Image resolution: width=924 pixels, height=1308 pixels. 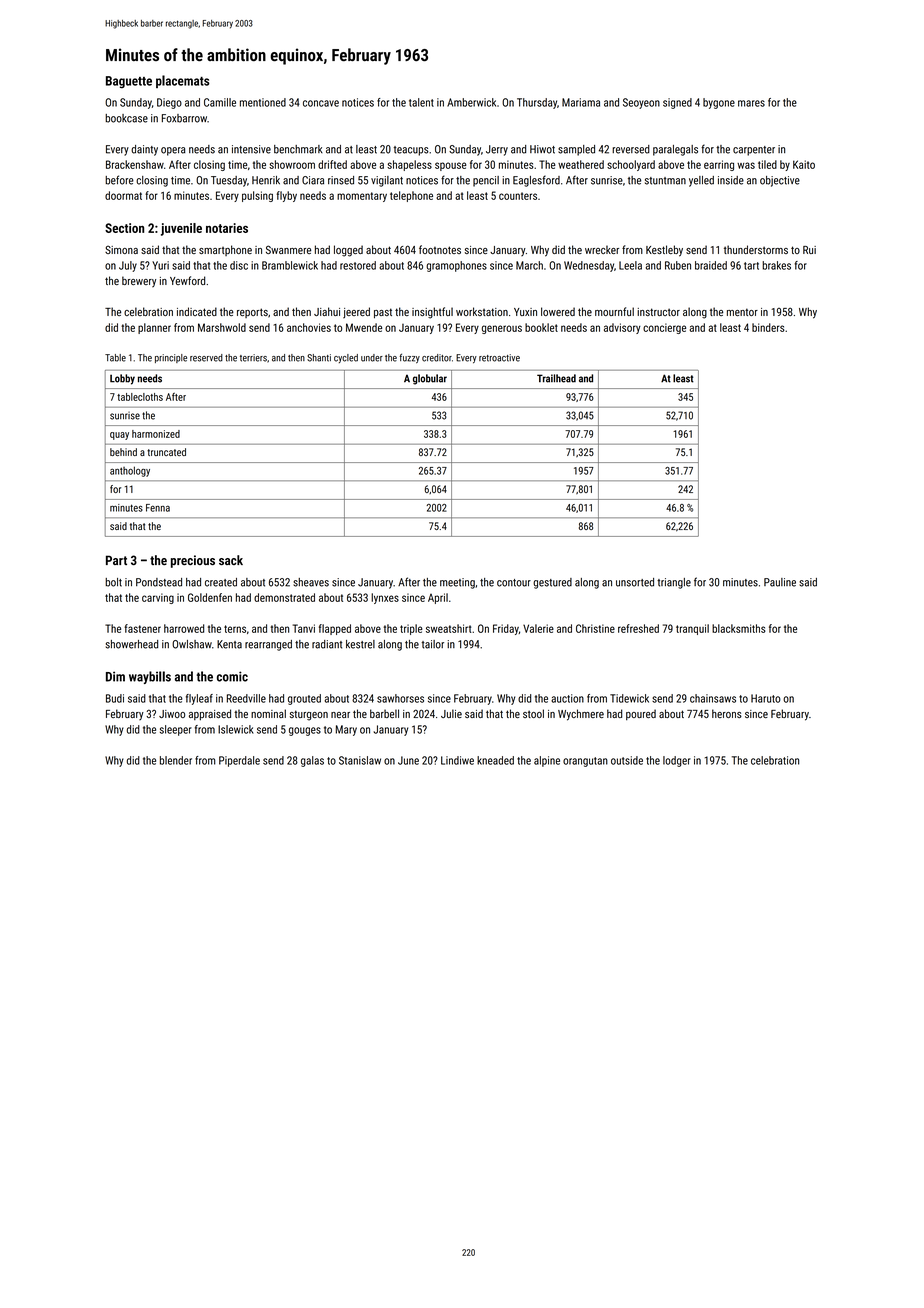 What do you see at coordinates (305, 731) in the document?
I see `gouges` at bounding box center [305, 731].
